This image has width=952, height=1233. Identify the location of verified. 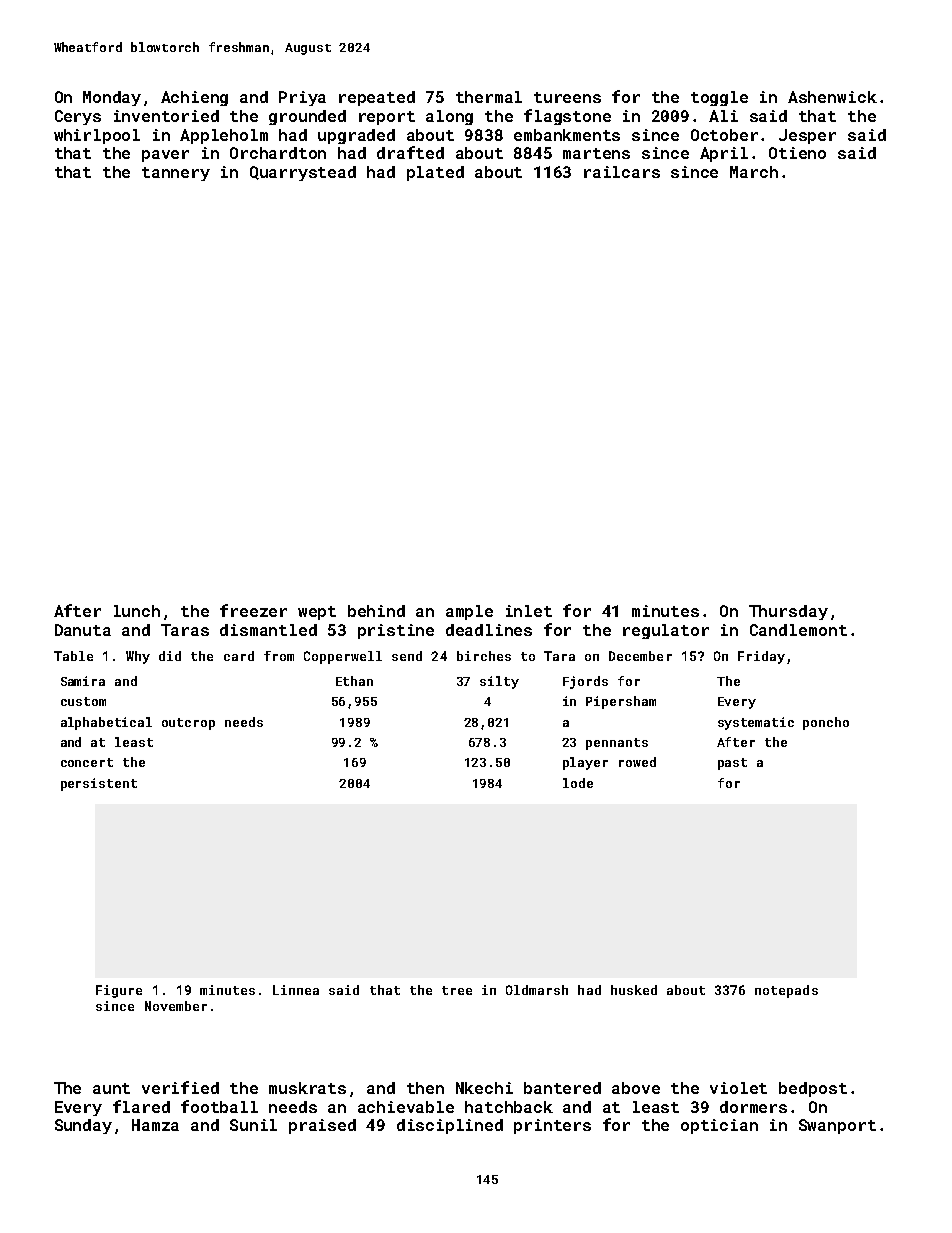
(180, 1087).
